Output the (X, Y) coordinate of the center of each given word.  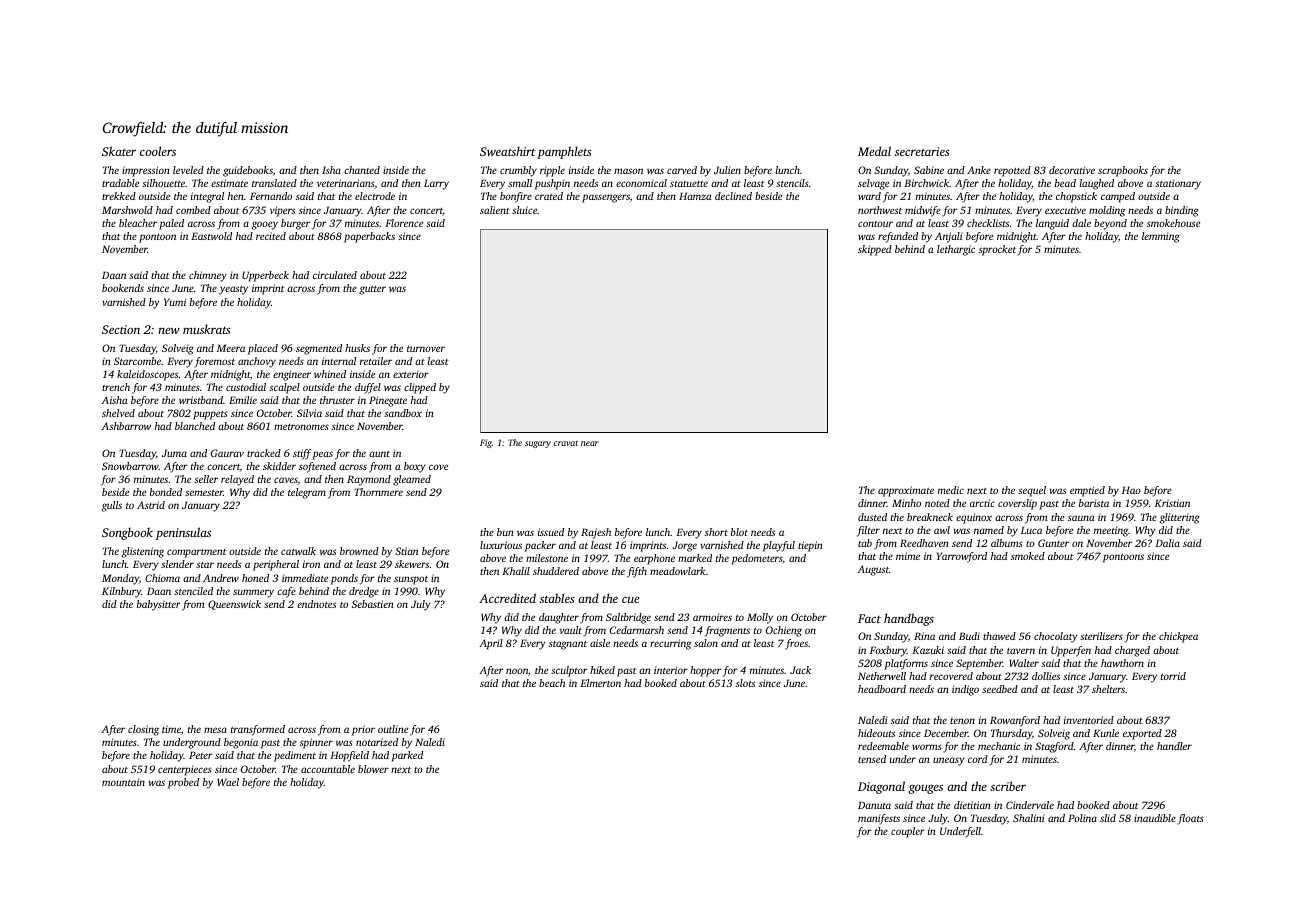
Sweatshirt (508, 151)
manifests (879, 819)
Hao (1131, 490)
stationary (1178, 184)
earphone (654, 559)
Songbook (127, 534)
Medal (874, 151)
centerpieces (185, 770)
